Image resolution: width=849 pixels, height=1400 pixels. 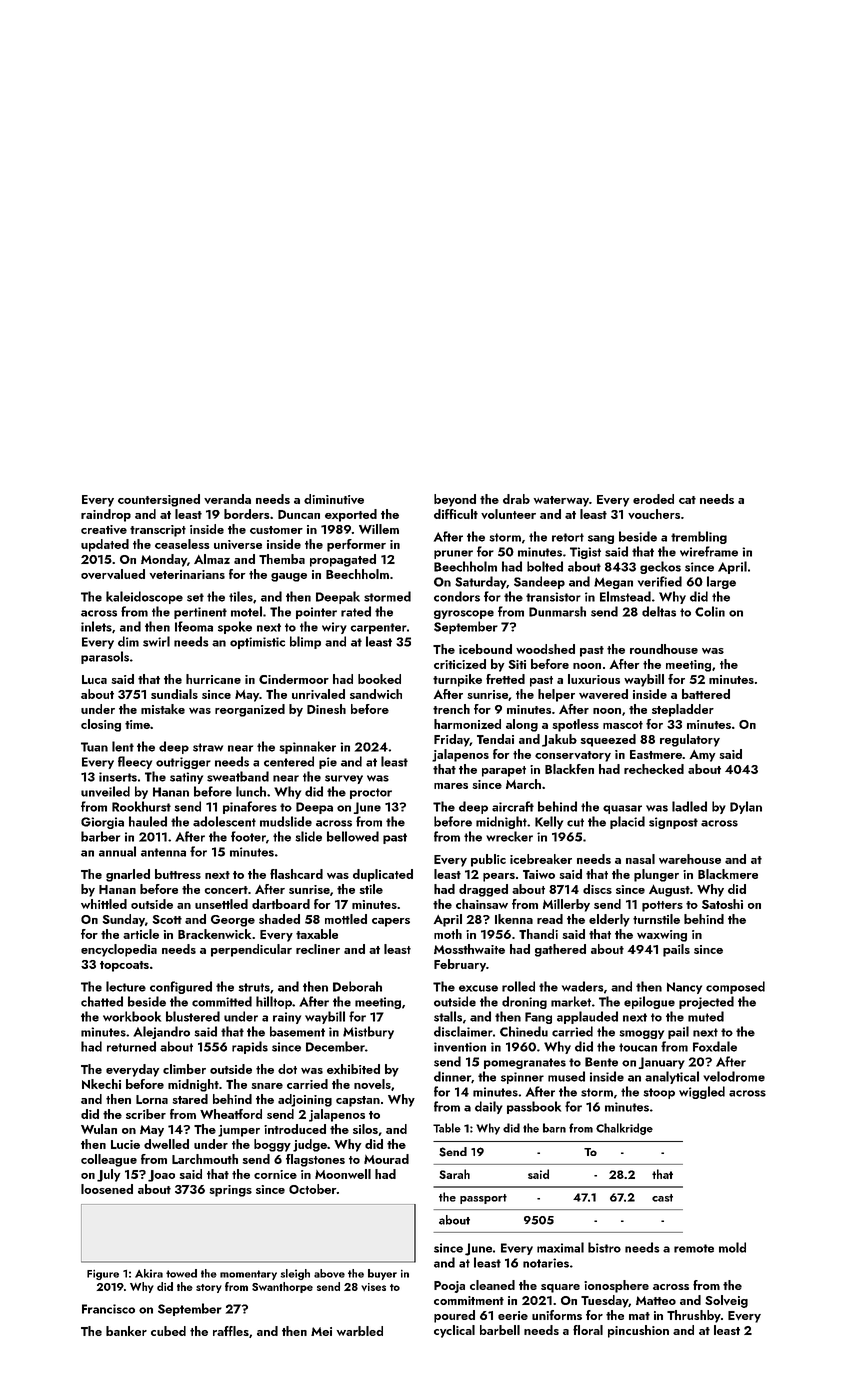 I want to click on pertinent, so click(x=200, y=613).
